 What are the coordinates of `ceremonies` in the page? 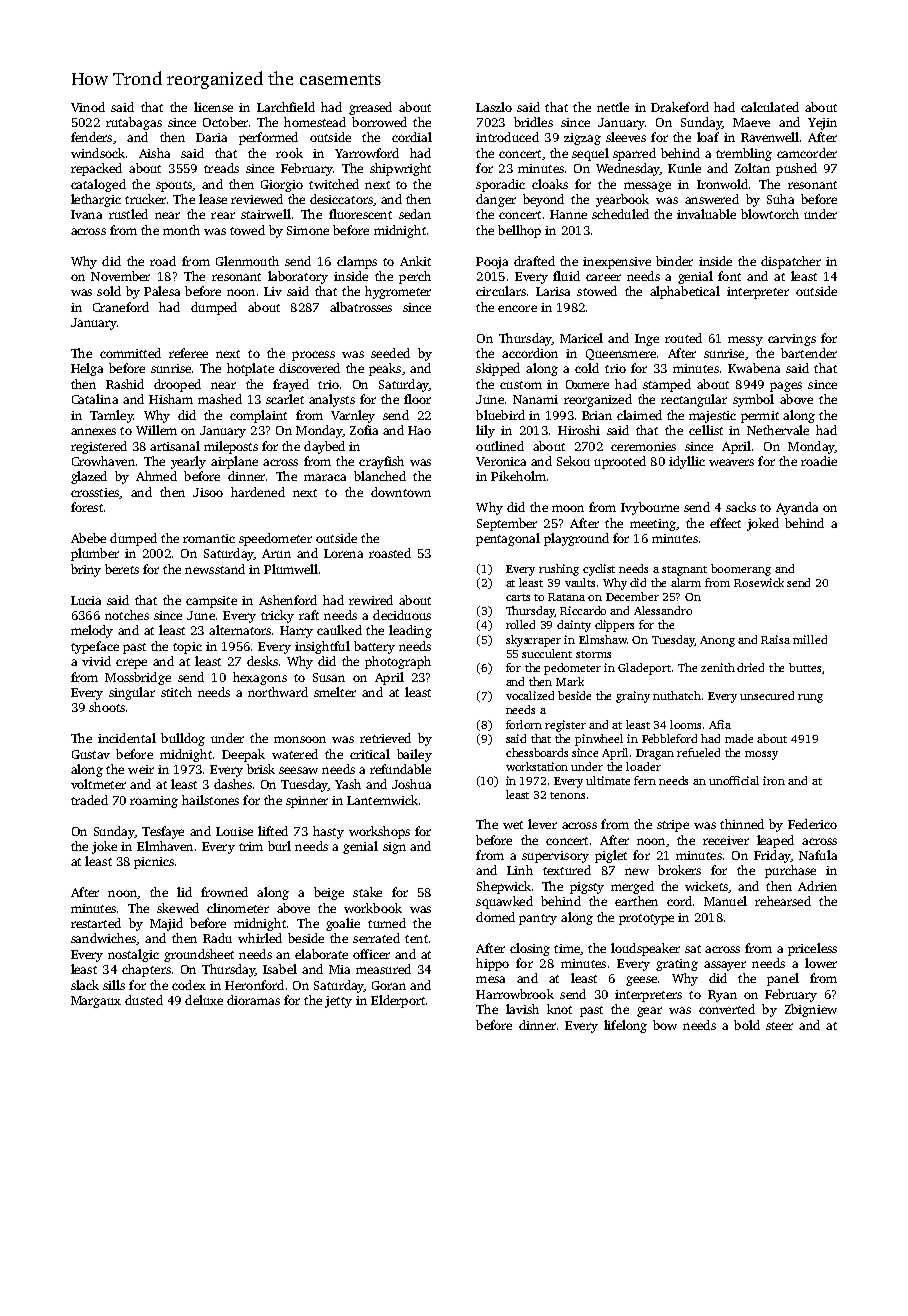 It's located at (643, 446).
